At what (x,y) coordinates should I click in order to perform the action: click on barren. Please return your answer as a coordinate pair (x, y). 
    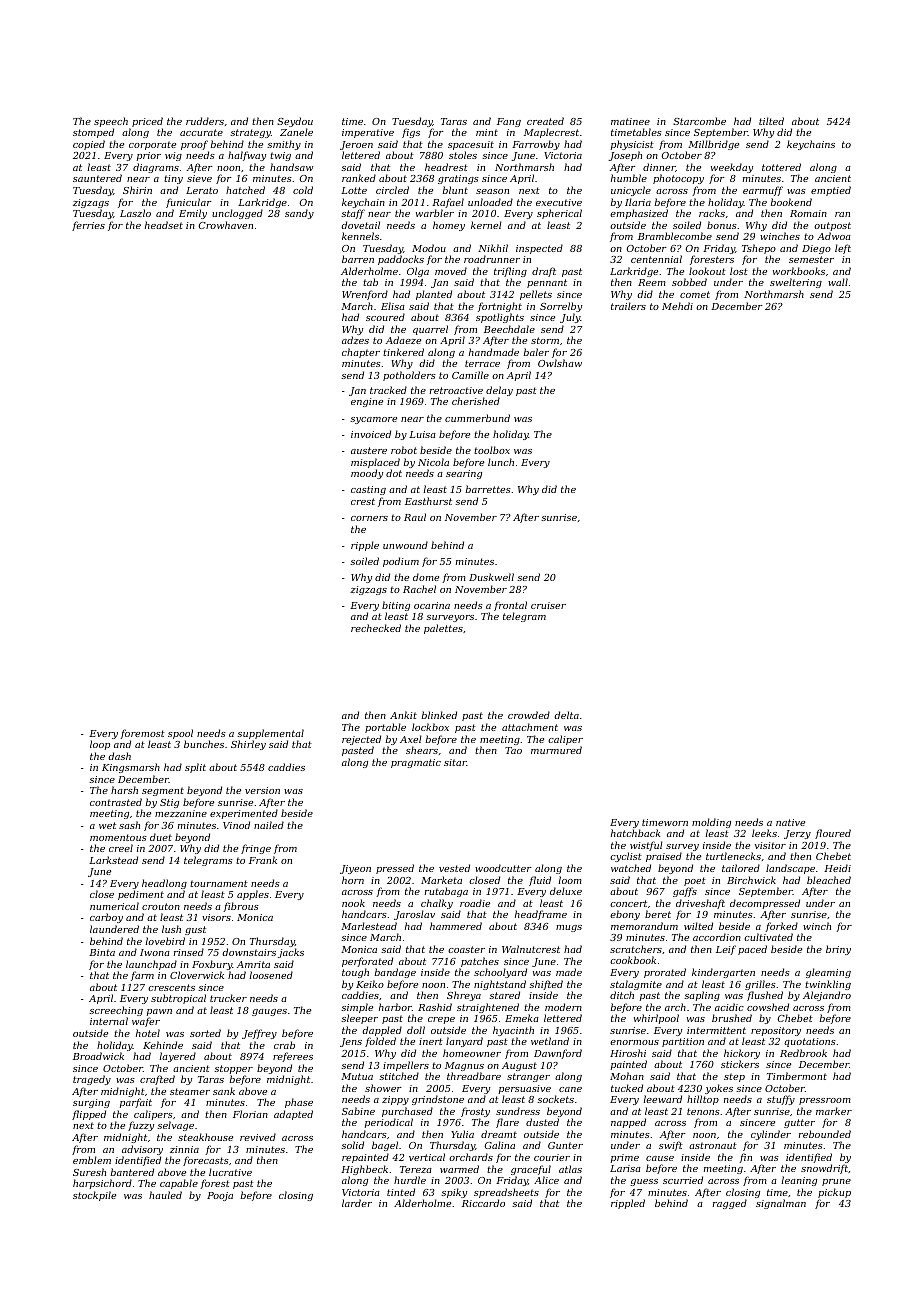
    Looking at the image, I should click on (358, 259).
